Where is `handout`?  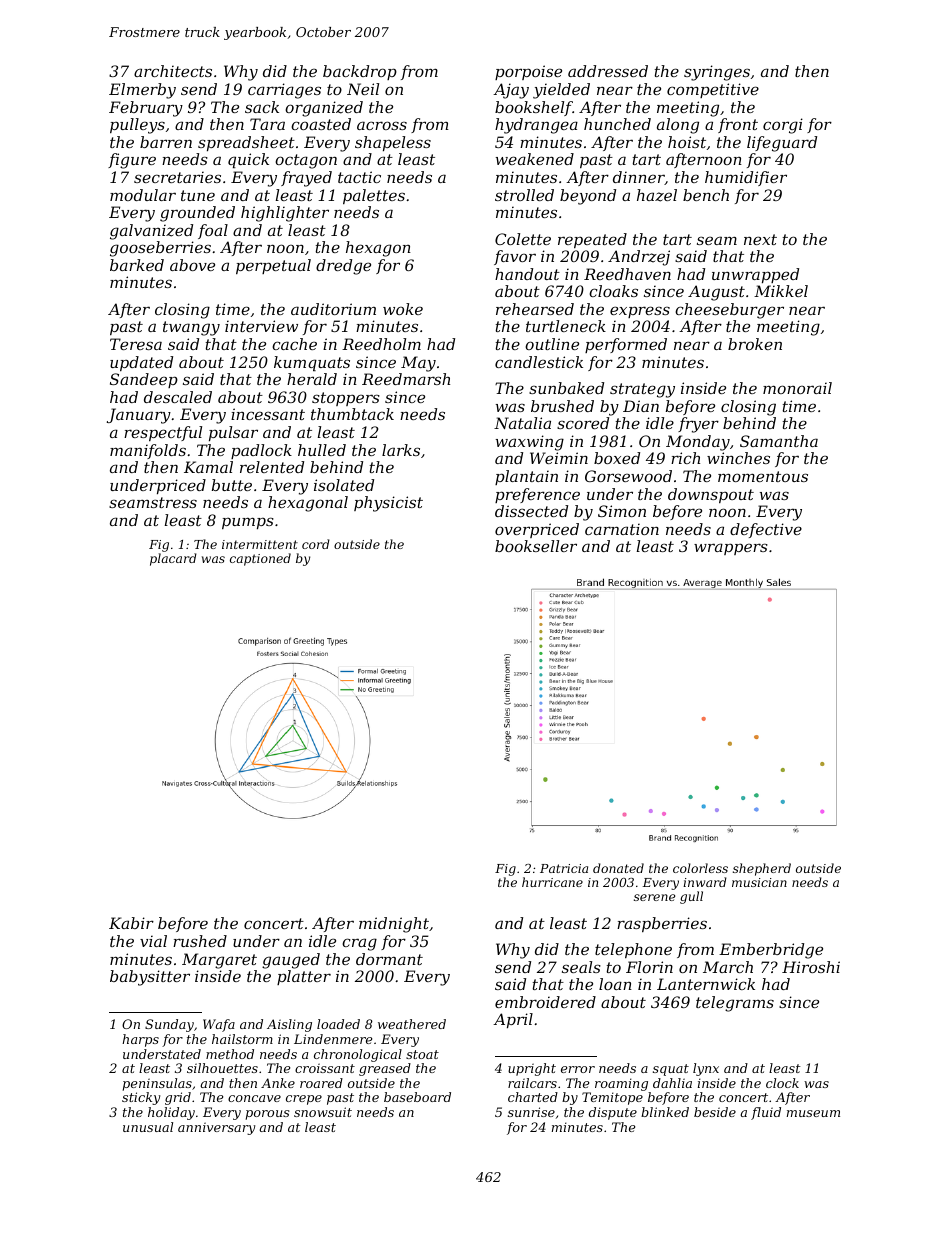
handout is located at coordinates (527, 274).
